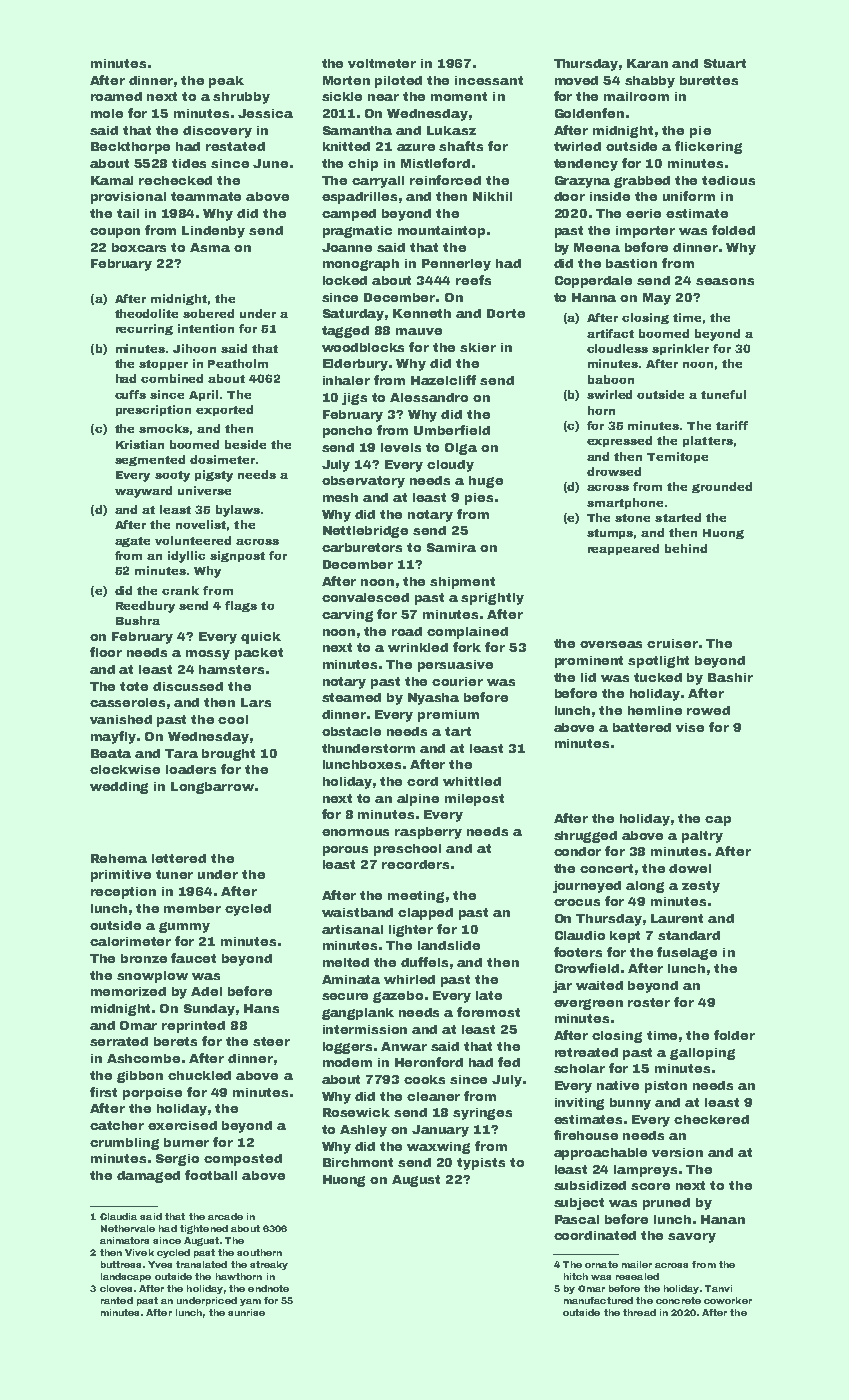 The image size is (849, 1400). I want to click on cloves, so click(116, 1288).
